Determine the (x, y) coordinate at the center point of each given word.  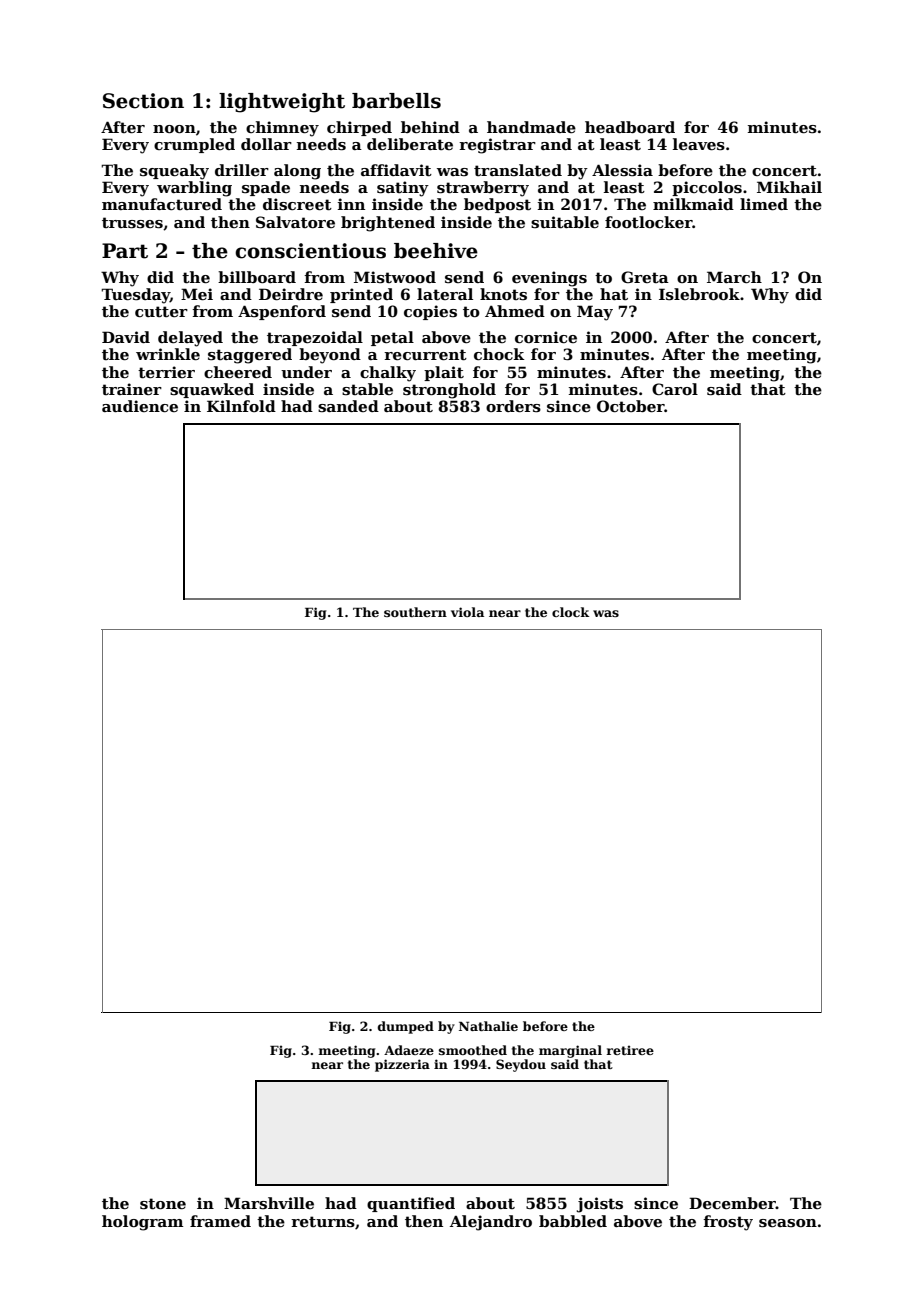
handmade (531, 127)
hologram (142, 1223)
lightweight (282, 103)
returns (323, 1221)
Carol (675, 389)
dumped (406, 1027)
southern (415, 612)
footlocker (649, 222)
